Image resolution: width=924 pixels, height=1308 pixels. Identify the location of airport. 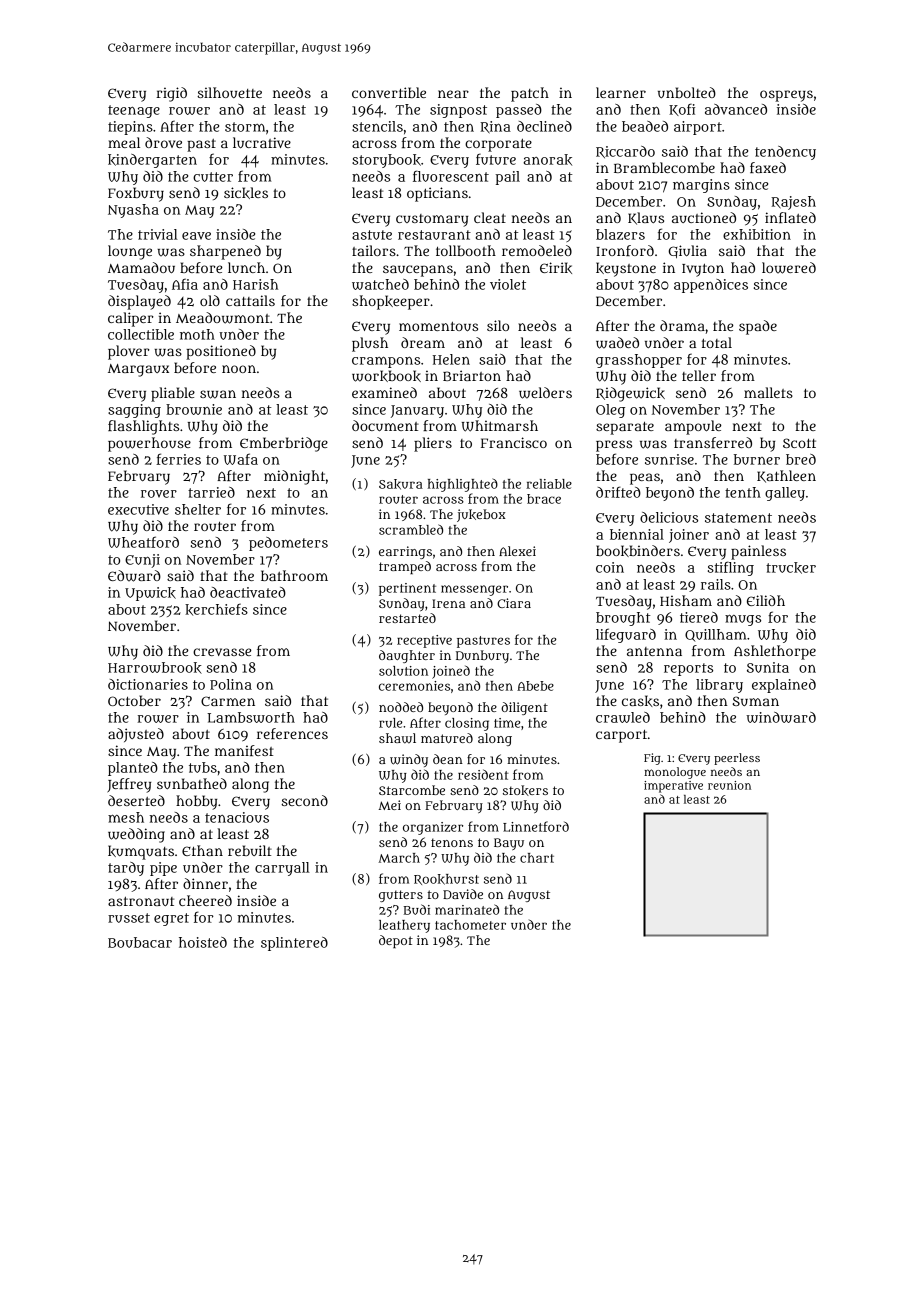
(698, 128).
